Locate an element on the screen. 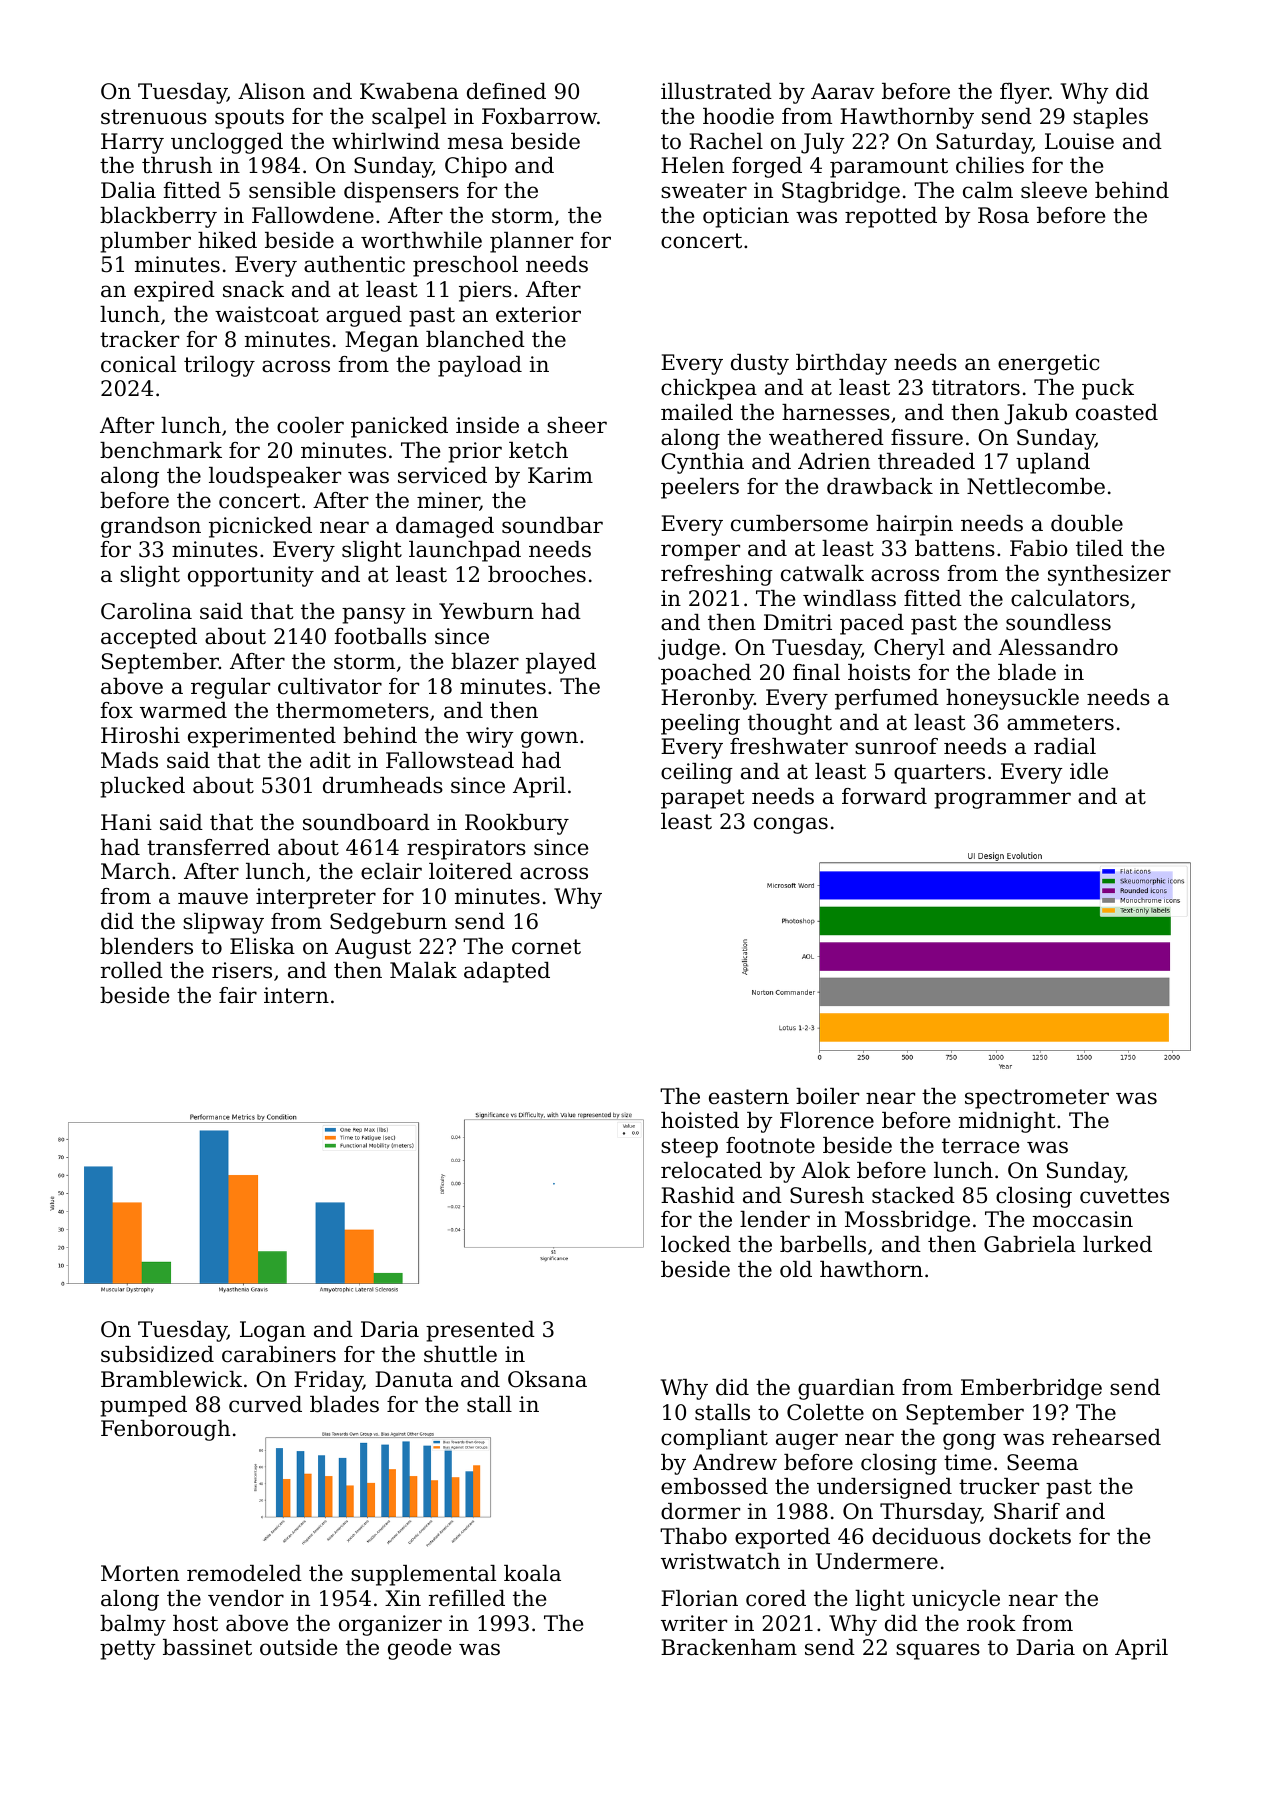 This screenshot has width=1272, height=1798. Oksana is located at coordinates (547, 1379).
